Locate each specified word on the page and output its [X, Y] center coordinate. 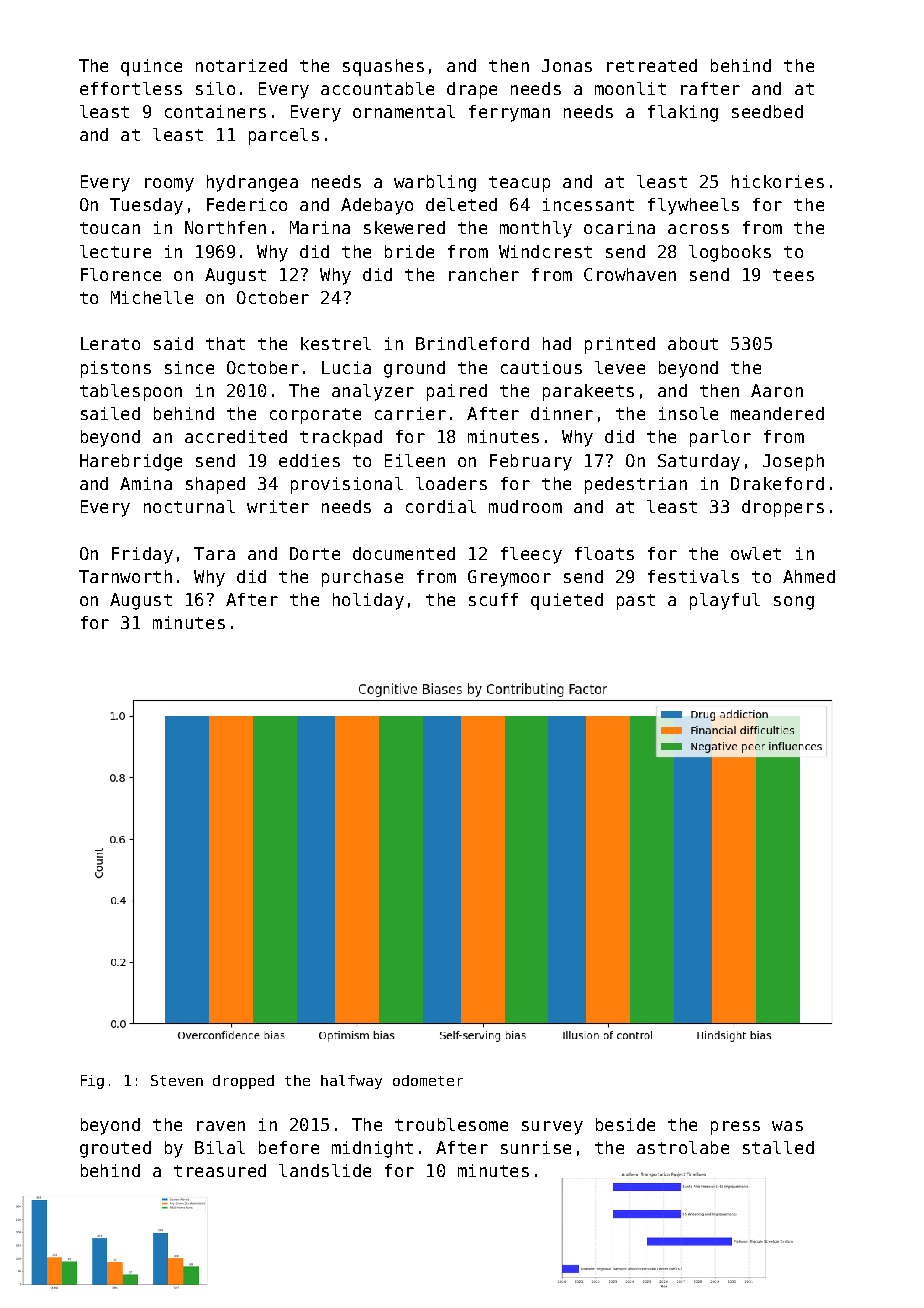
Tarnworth [125, 576]
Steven [177, 1080]
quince [151, 67]
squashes [383, 67]
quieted [567, 601]
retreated [652, 65]
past [636, 602]
